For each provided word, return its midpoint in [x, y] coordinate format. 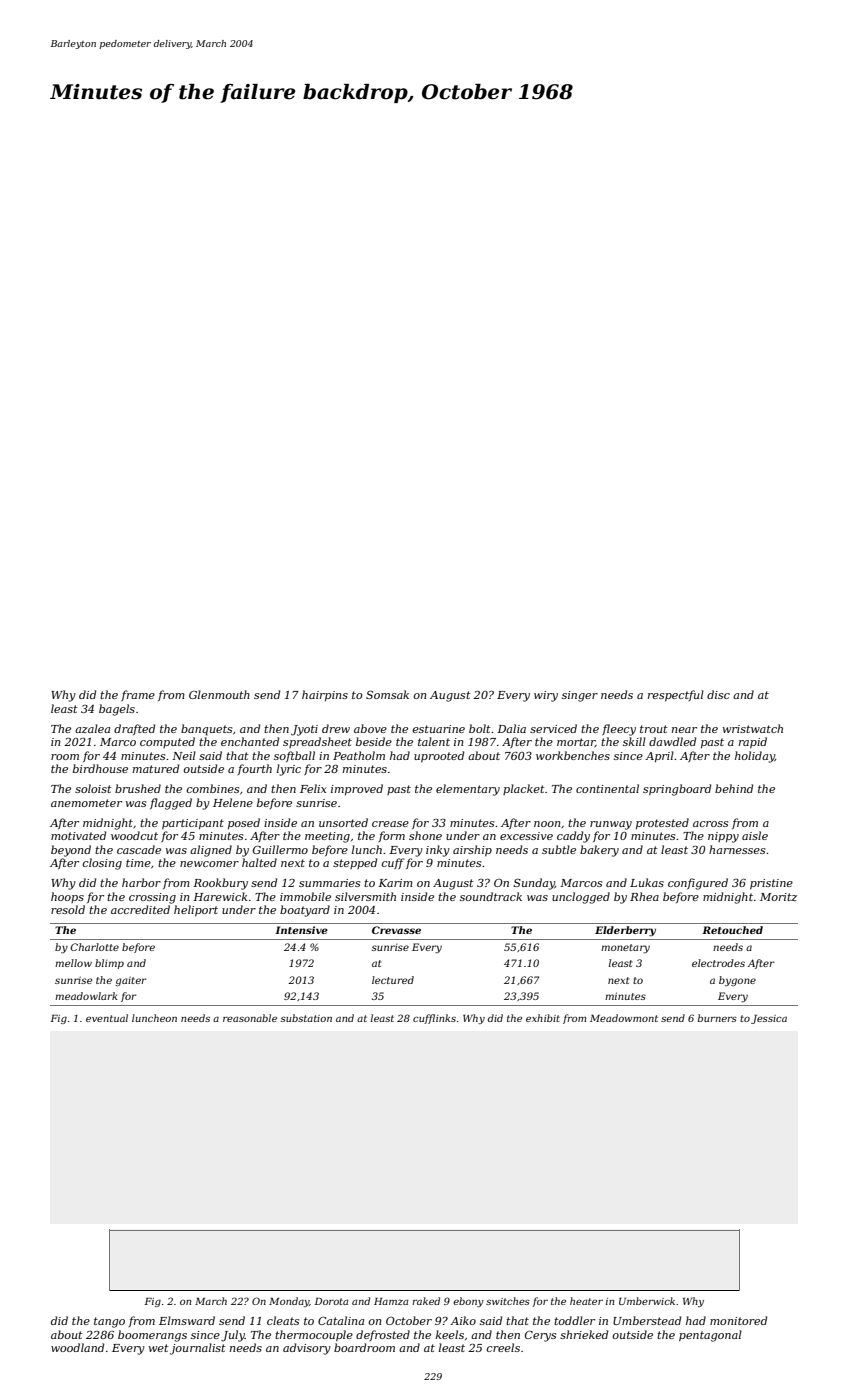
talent [434, 741]
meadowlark [86, 996]
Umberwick [647, 1301]
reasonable [250, 1018]
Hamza [391, 1301]
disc [718, 694]
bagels [117, 710]
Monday [289, 1302]
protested [662, 823]
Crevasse [396, 930]
